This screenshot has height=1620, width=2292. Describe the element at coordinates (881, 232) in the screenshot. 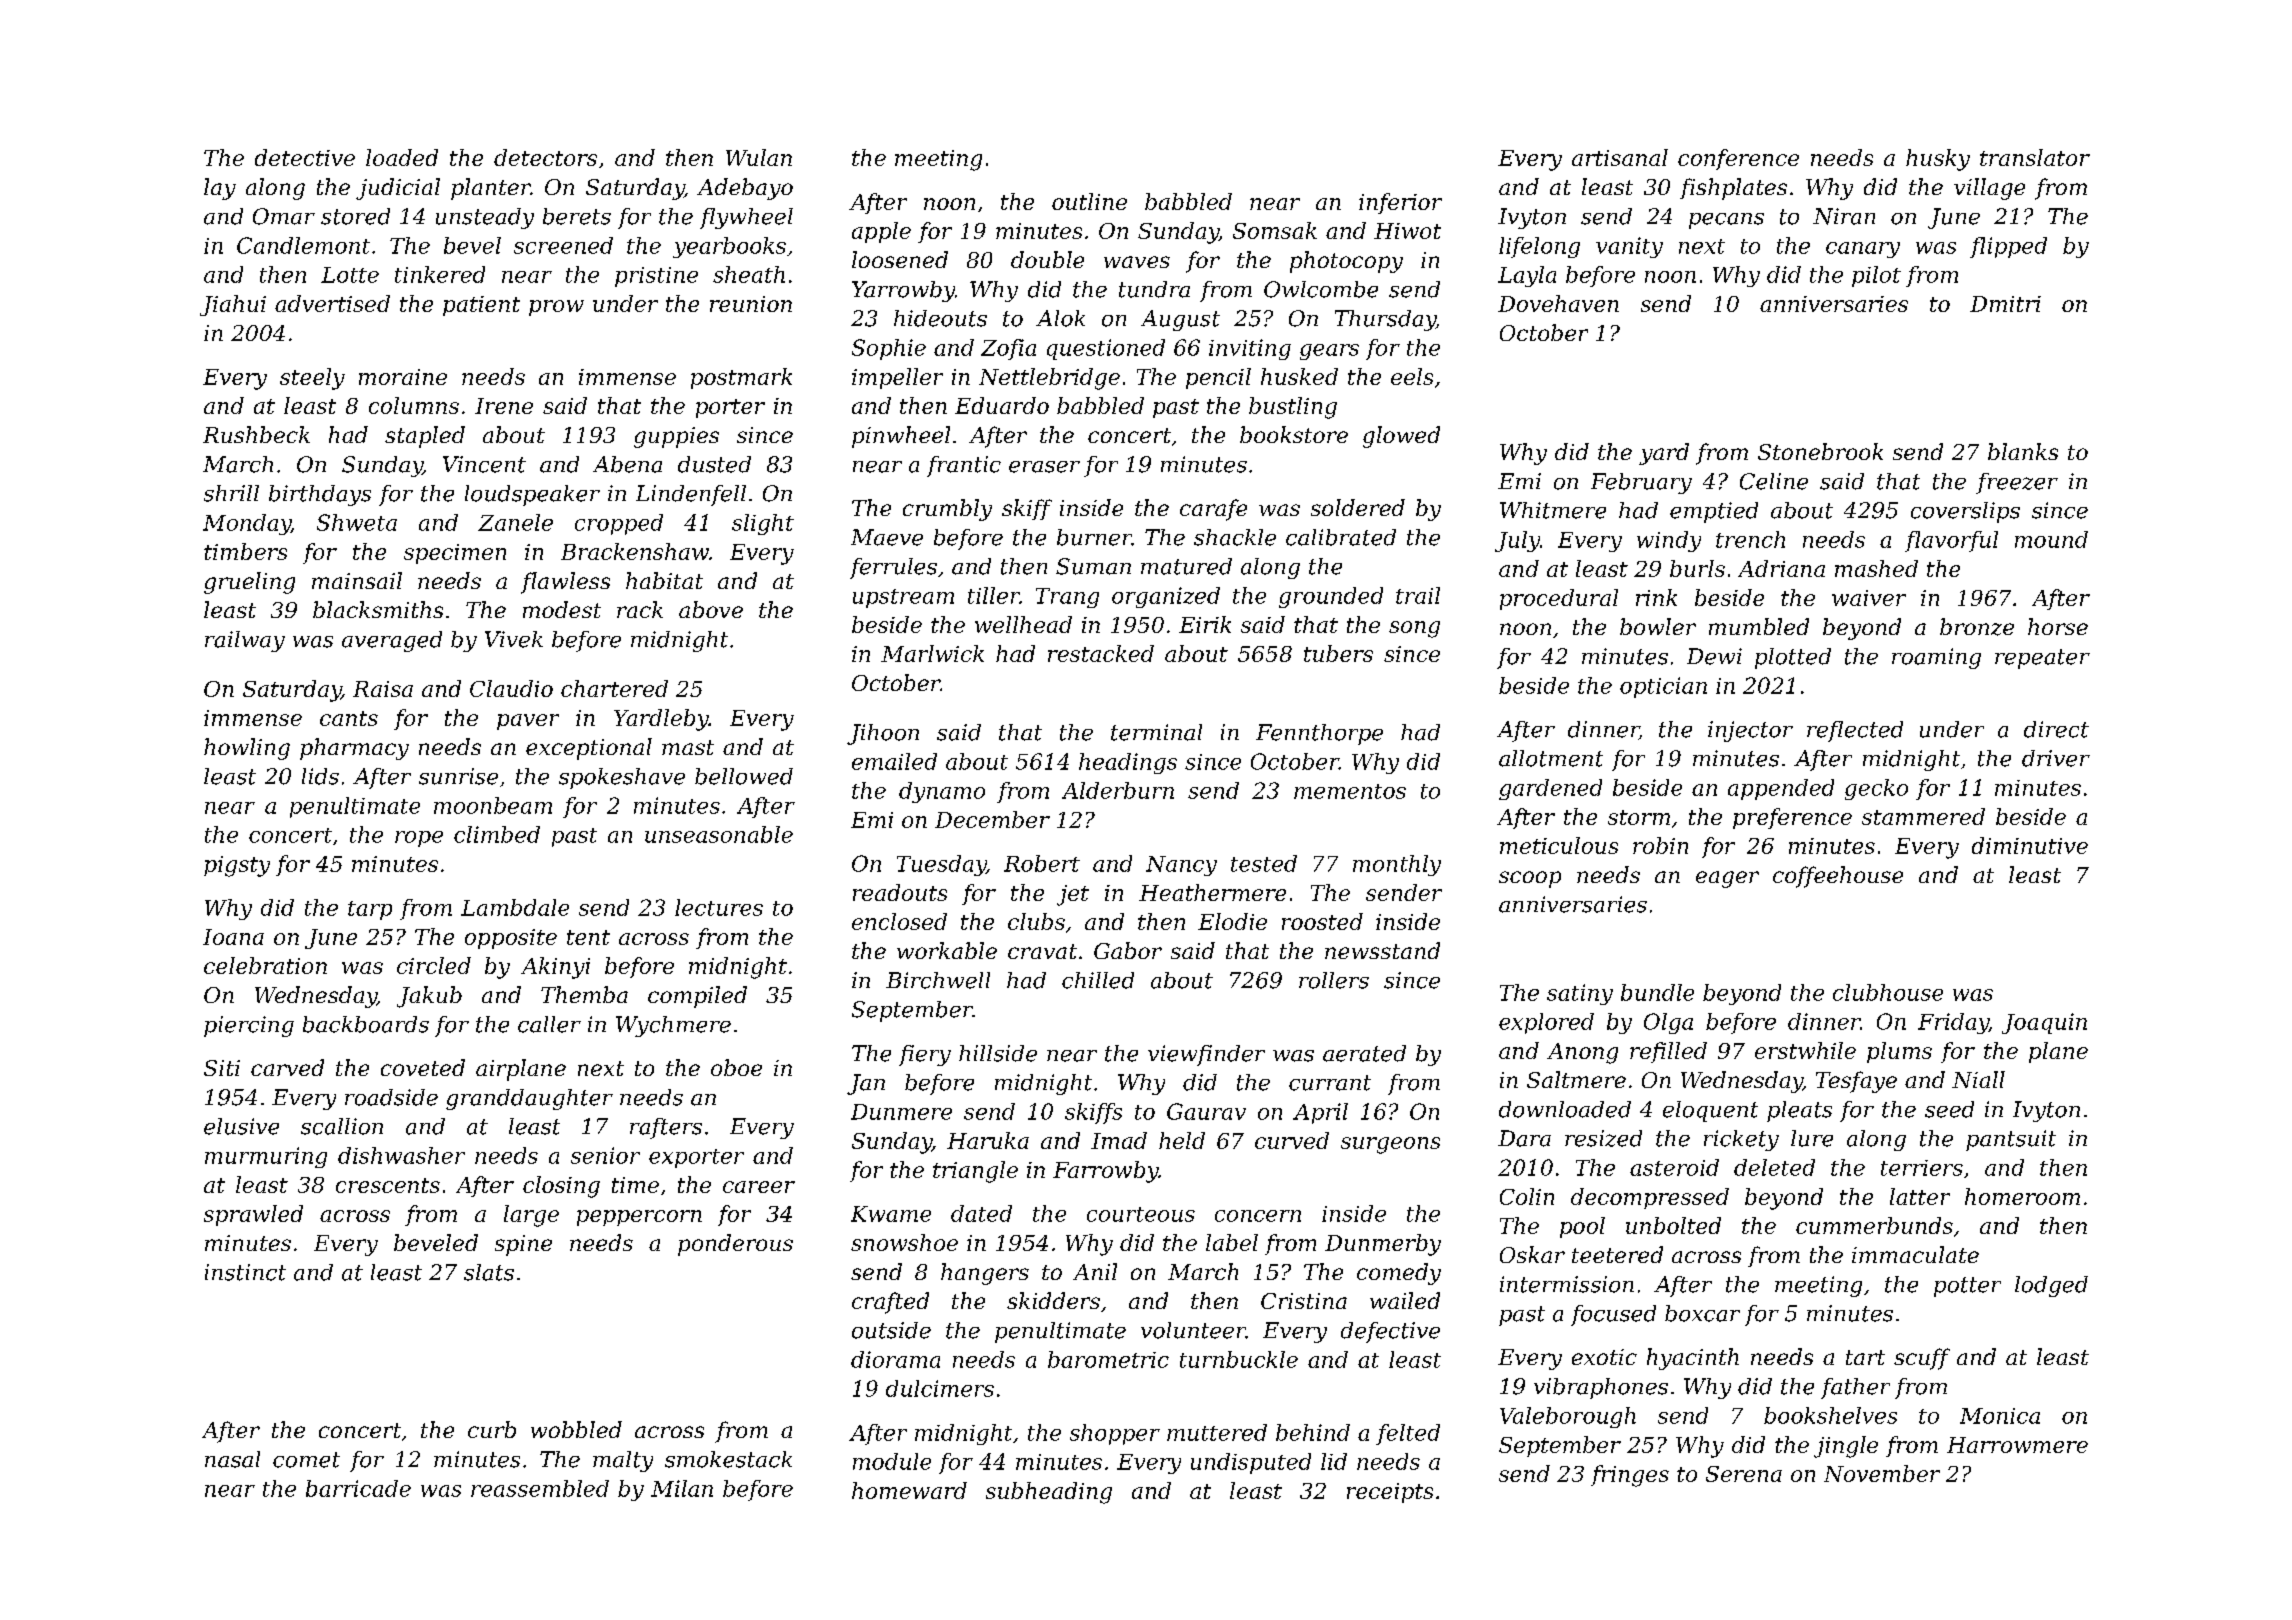

I see `apple` at that location.
